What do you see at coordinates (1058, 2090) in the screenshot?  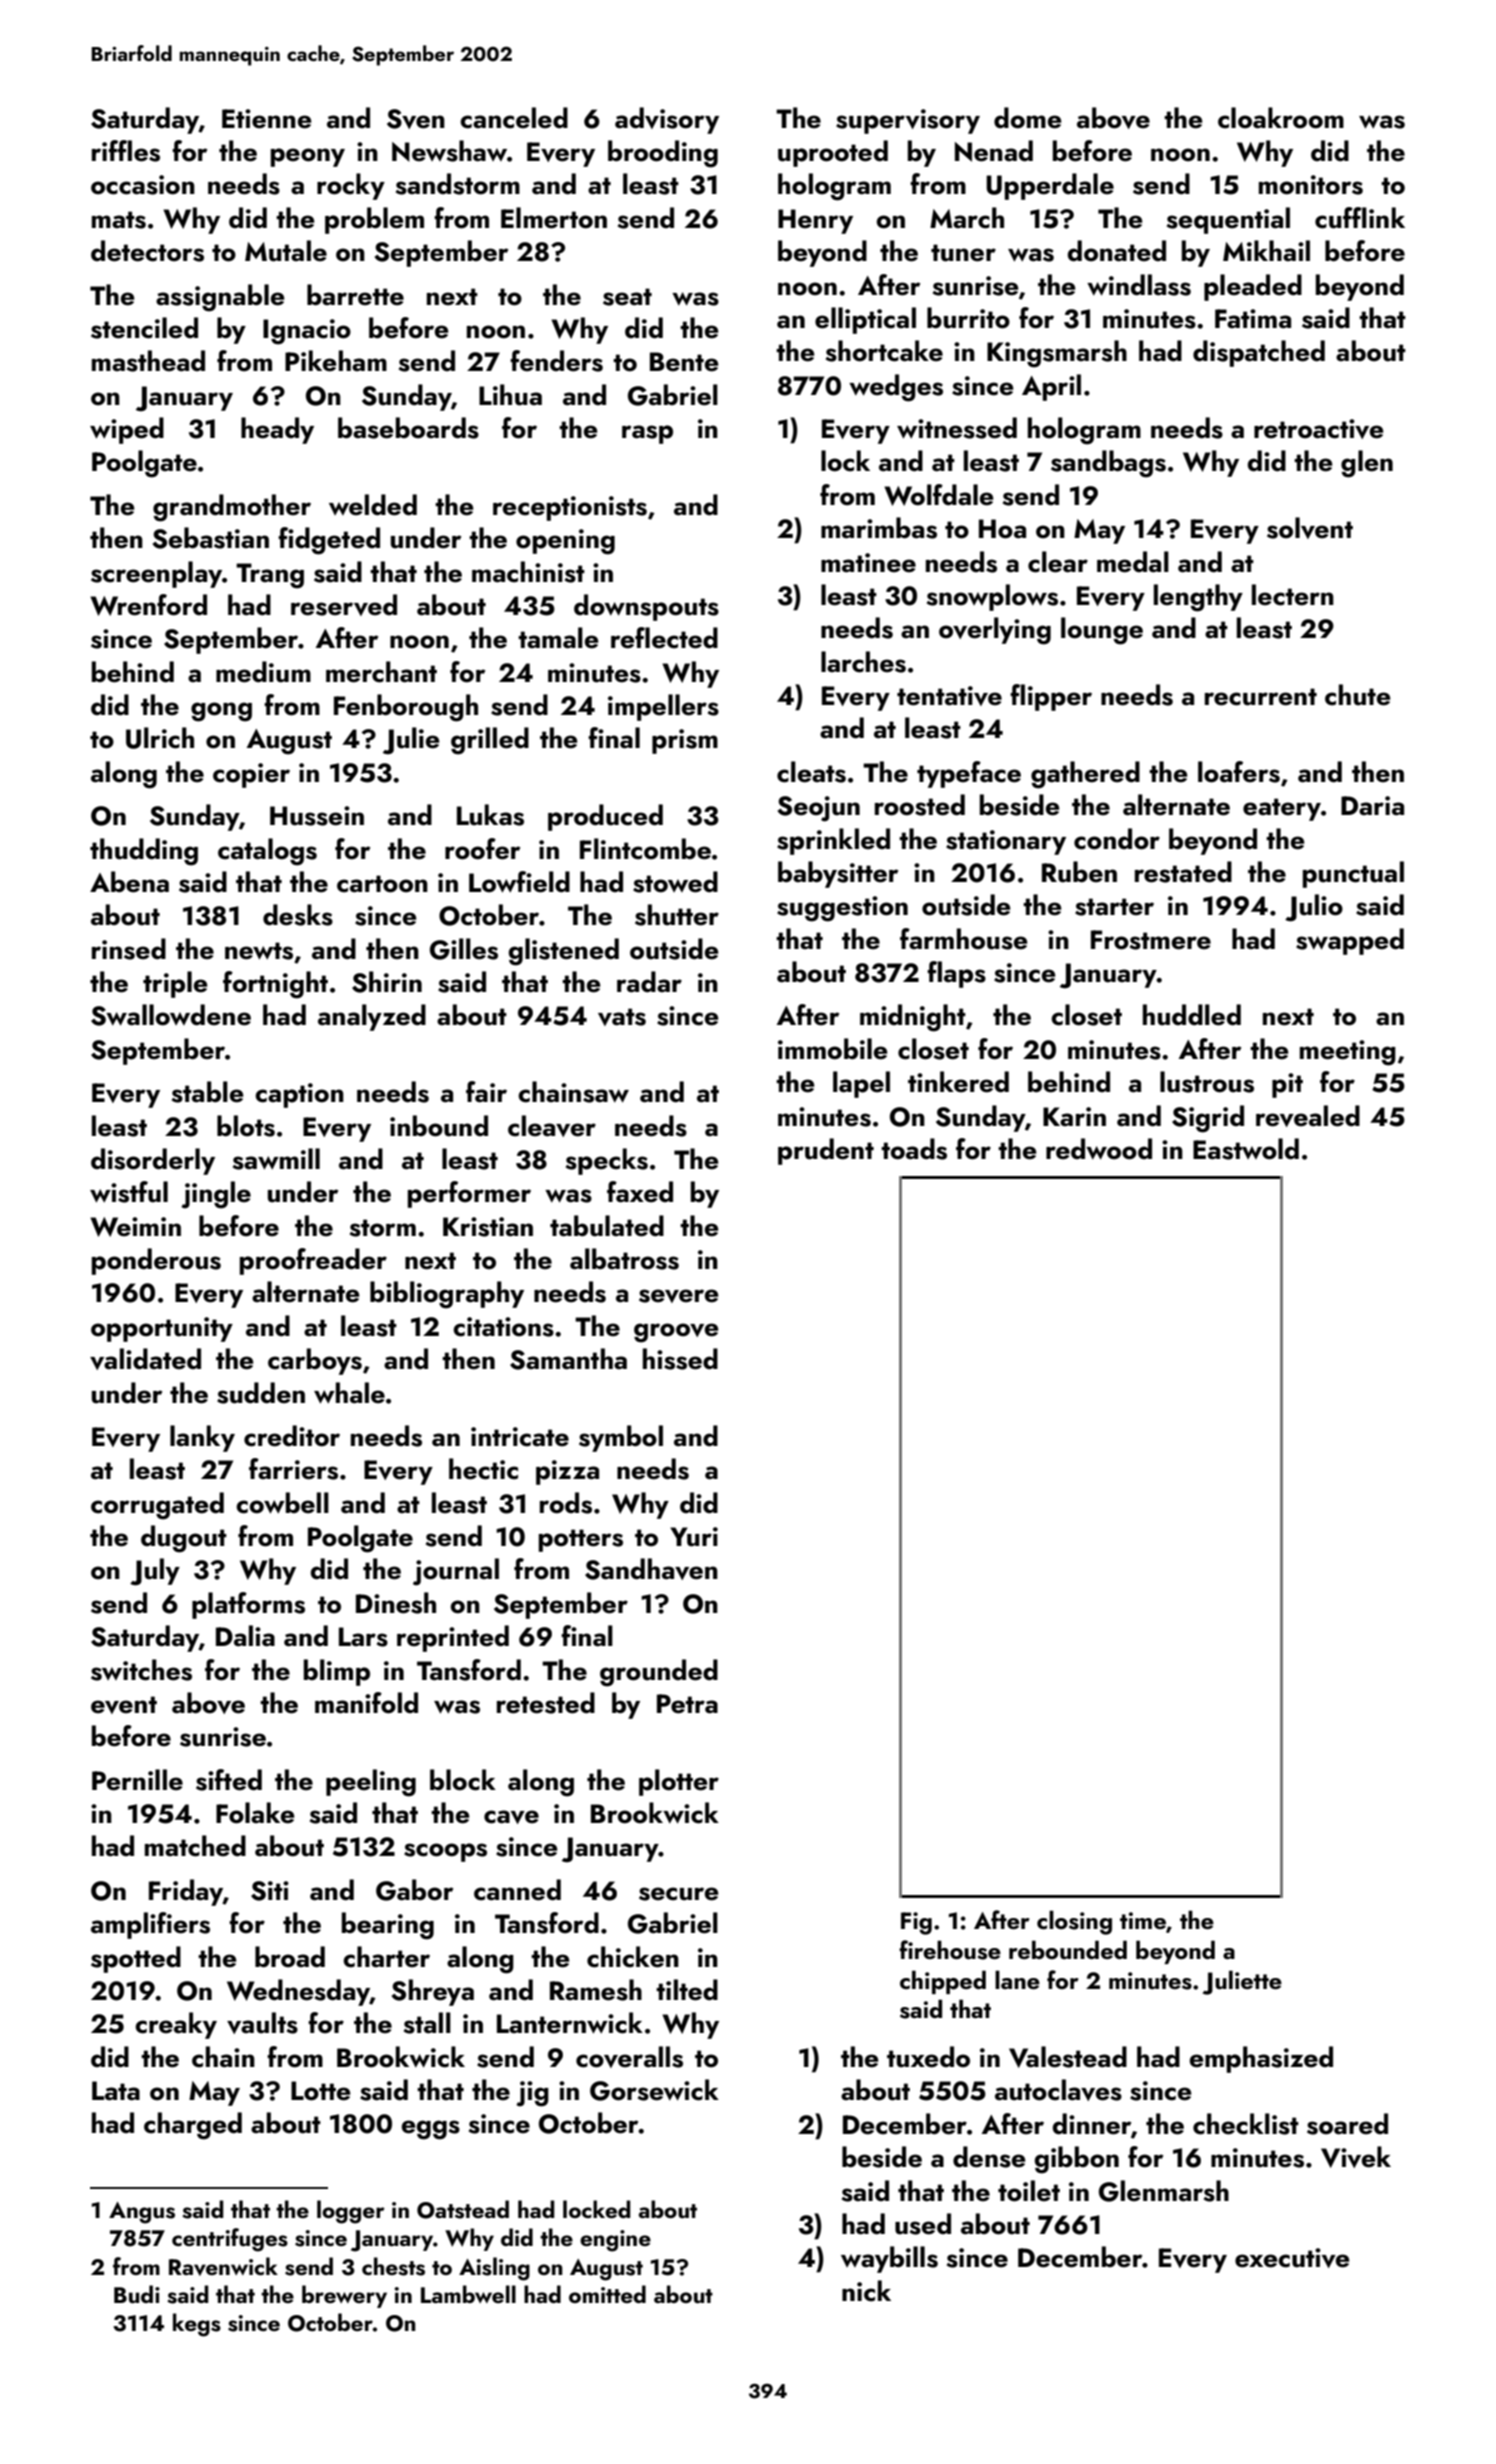 I see `autoclaves` at bounding box center [1058, 2090].
